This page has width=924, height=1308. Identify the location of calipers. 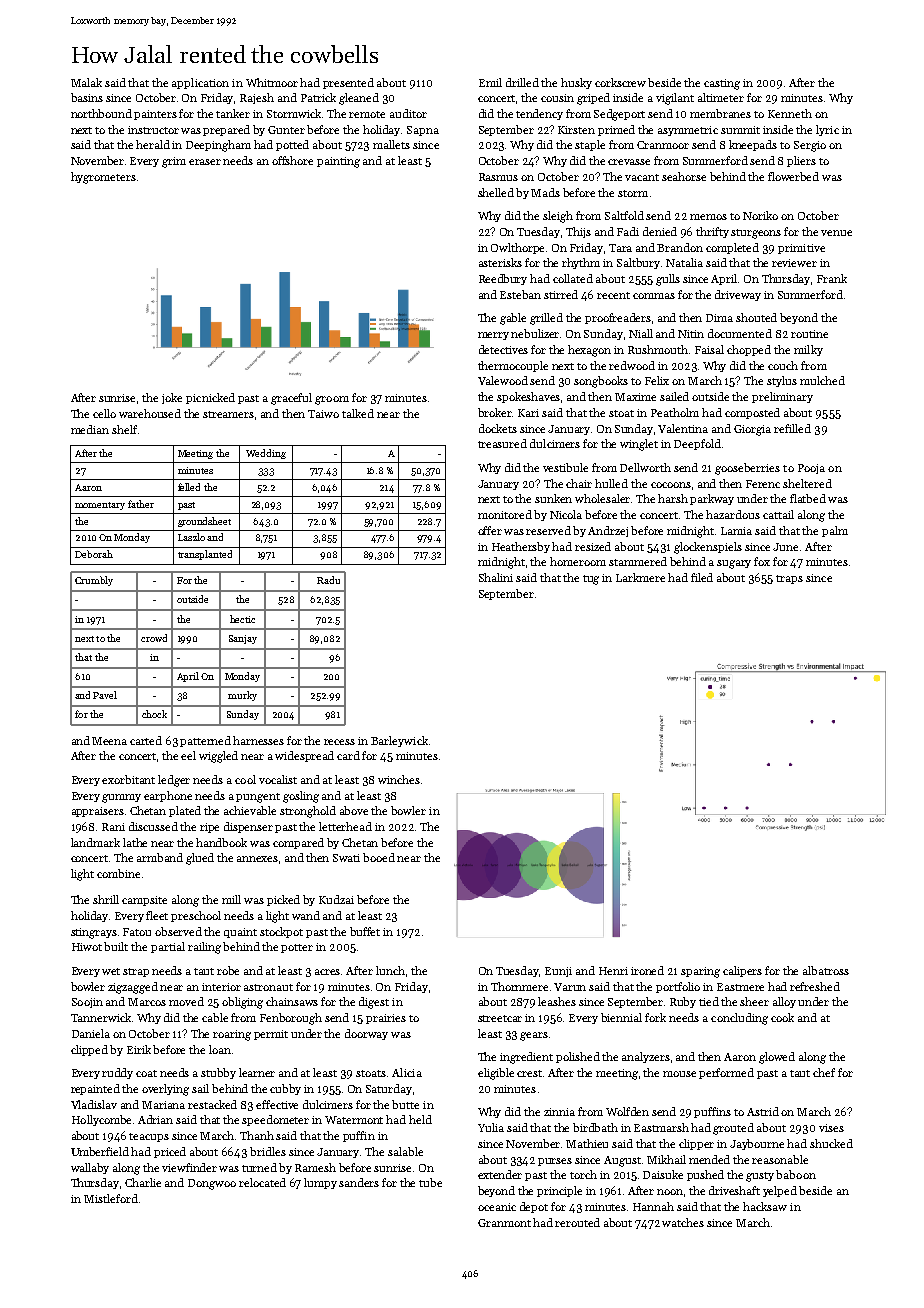
(742, 971).
